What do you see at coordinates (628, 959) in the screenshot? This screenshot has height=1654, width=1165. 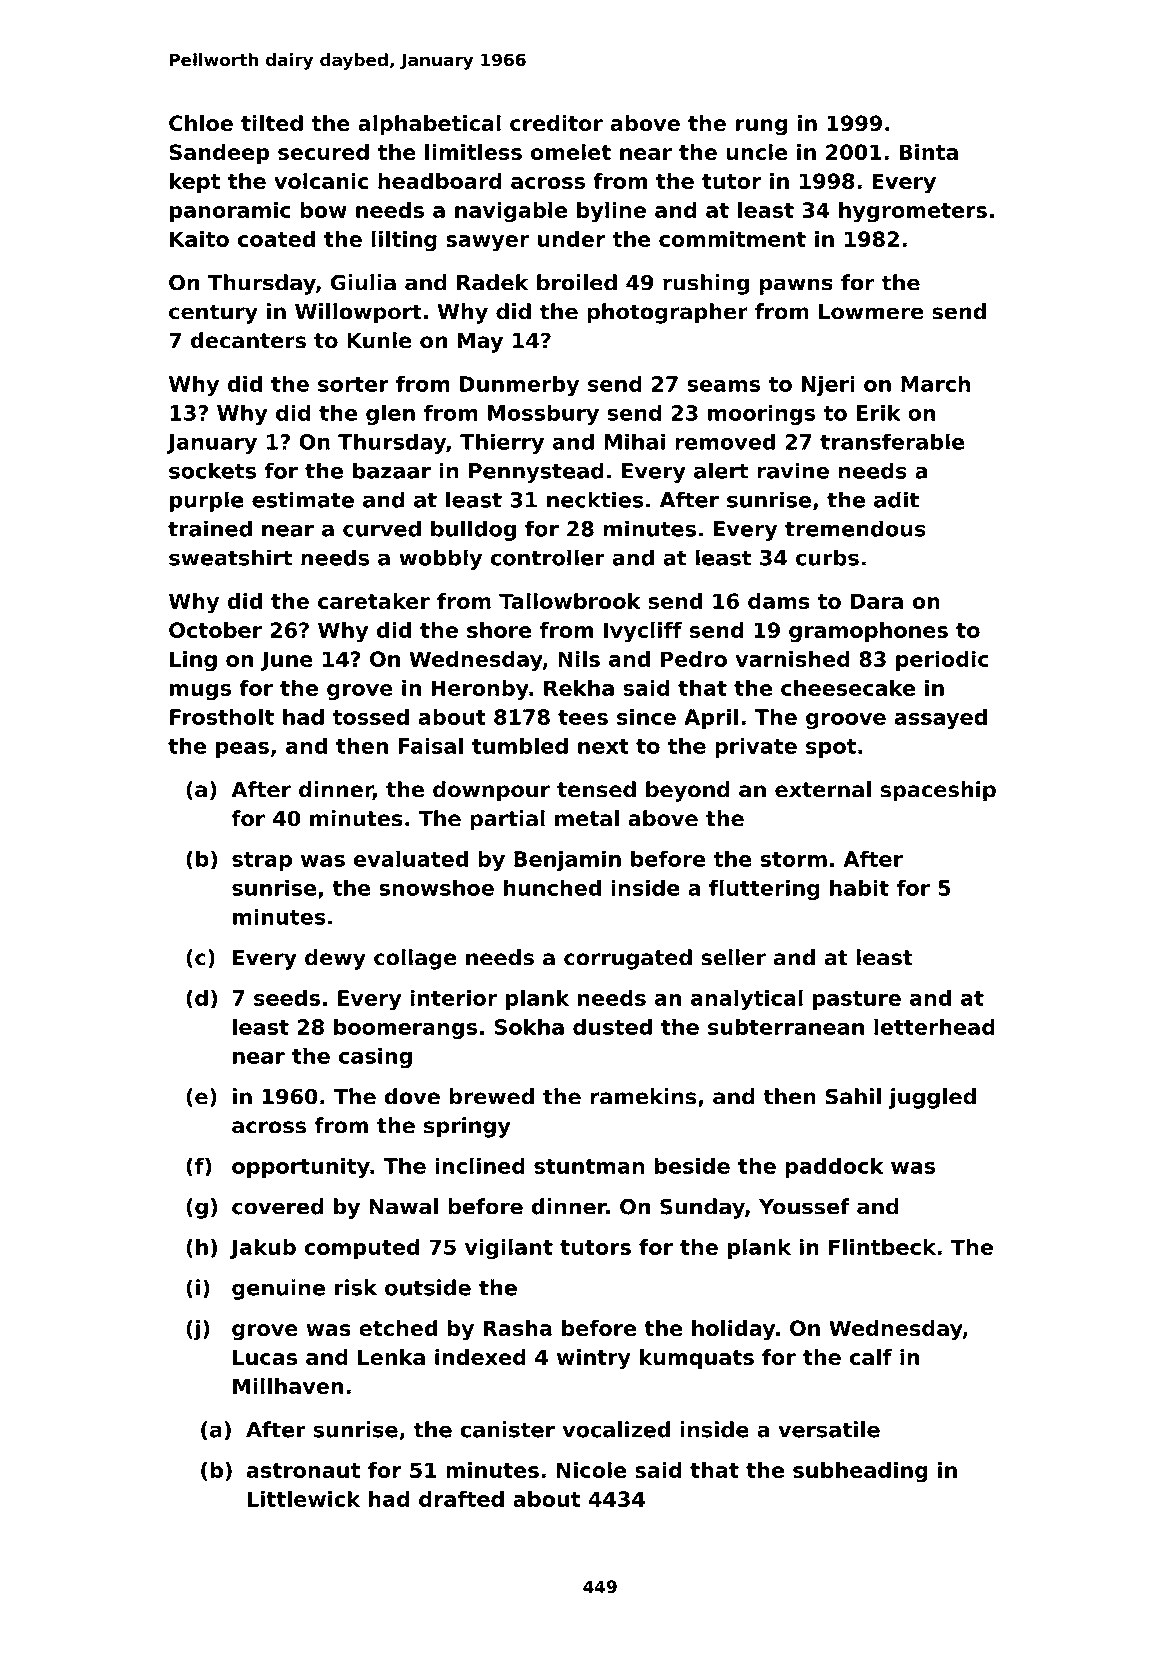 I see `corrugated` at bounding box center [628, 959].
